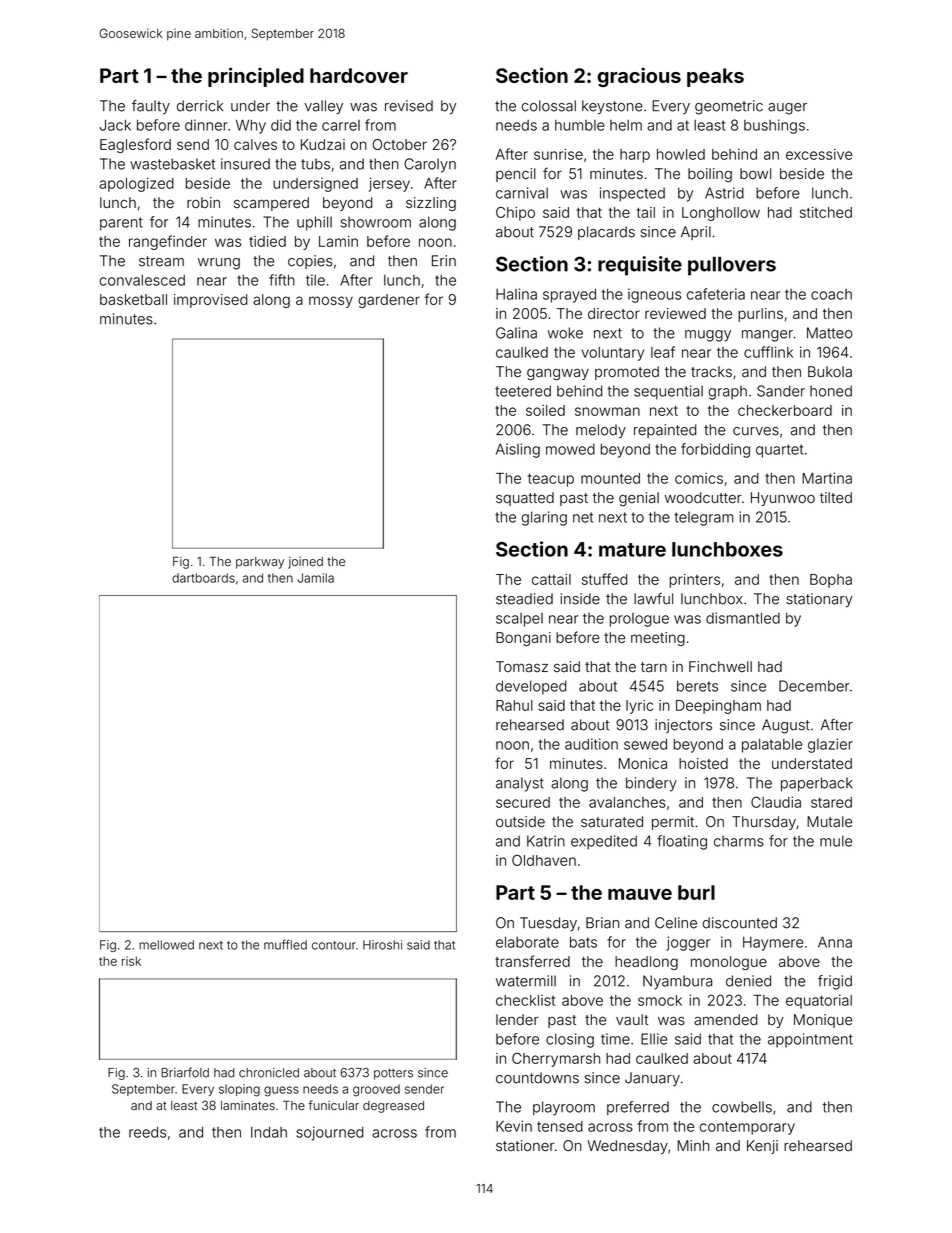  Describe the element at coordinates (203, 578) in the screenshot. I see `dartboards` at that location.
